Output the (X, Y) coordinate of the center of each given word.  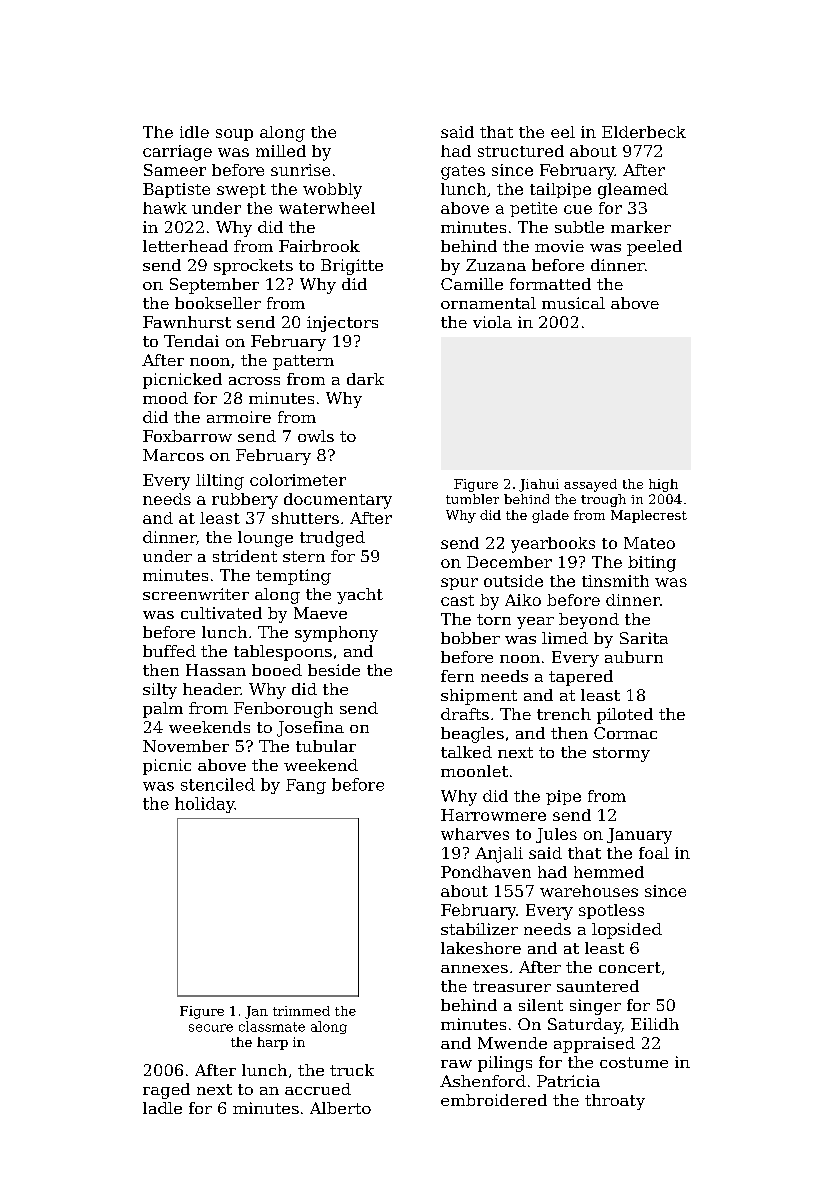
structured (521, 151)
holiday (205, 805)
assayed (590, 485)
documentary (338, 501)
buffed (169, 651)
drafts (465, 714)
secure (211, 1028)
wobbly (332, 191)
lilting (220, 482)
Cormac (625, 733)
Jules (556, 835)
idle (194, 132)
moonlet (474, 771)
